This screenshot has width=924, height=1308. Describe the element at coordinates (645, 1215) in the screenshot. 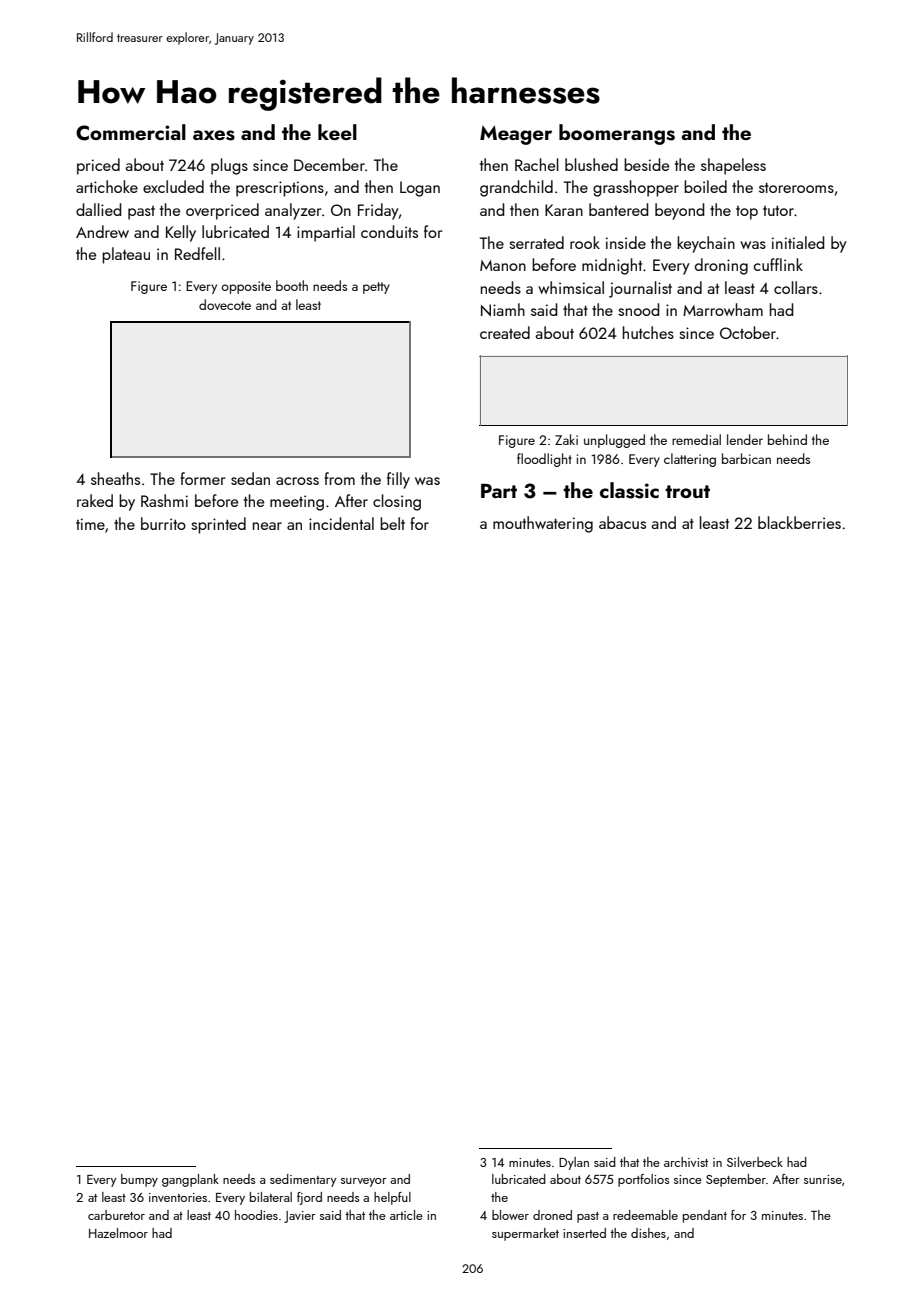

I see `redeemable` at that location.
